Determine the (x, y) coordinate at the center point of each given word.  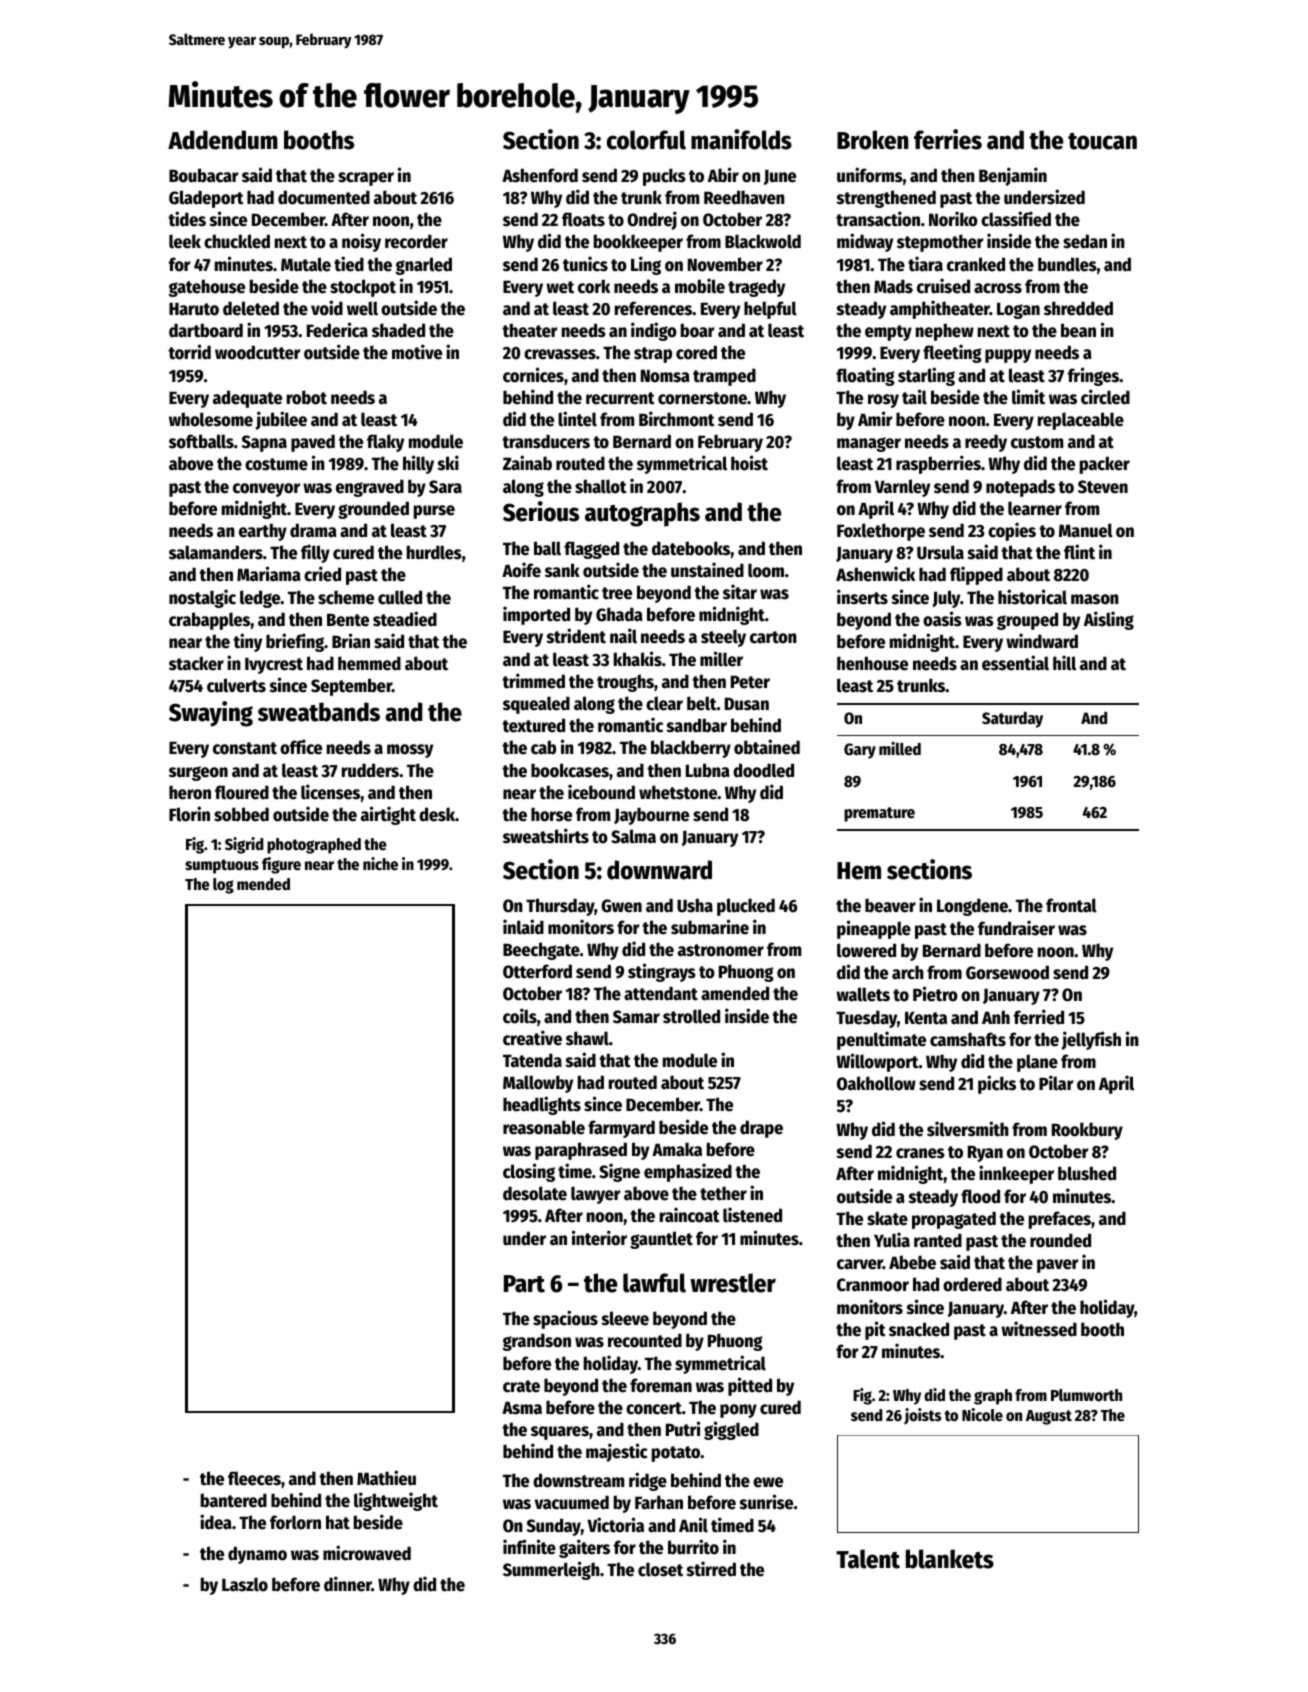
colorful (646, 140)
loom (766, 570)
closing (529, 1172)
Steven (1103, 487)
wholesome (211, 419)
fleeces (254, 1478)
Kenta (926, 1018)
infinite (529, 1547)
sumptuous (222, 866)
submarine (710, 927)
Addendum (223, 140)
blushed (1087, 1173)
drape (761, 1129)
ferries (948, 139)
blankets (950, 1559)
